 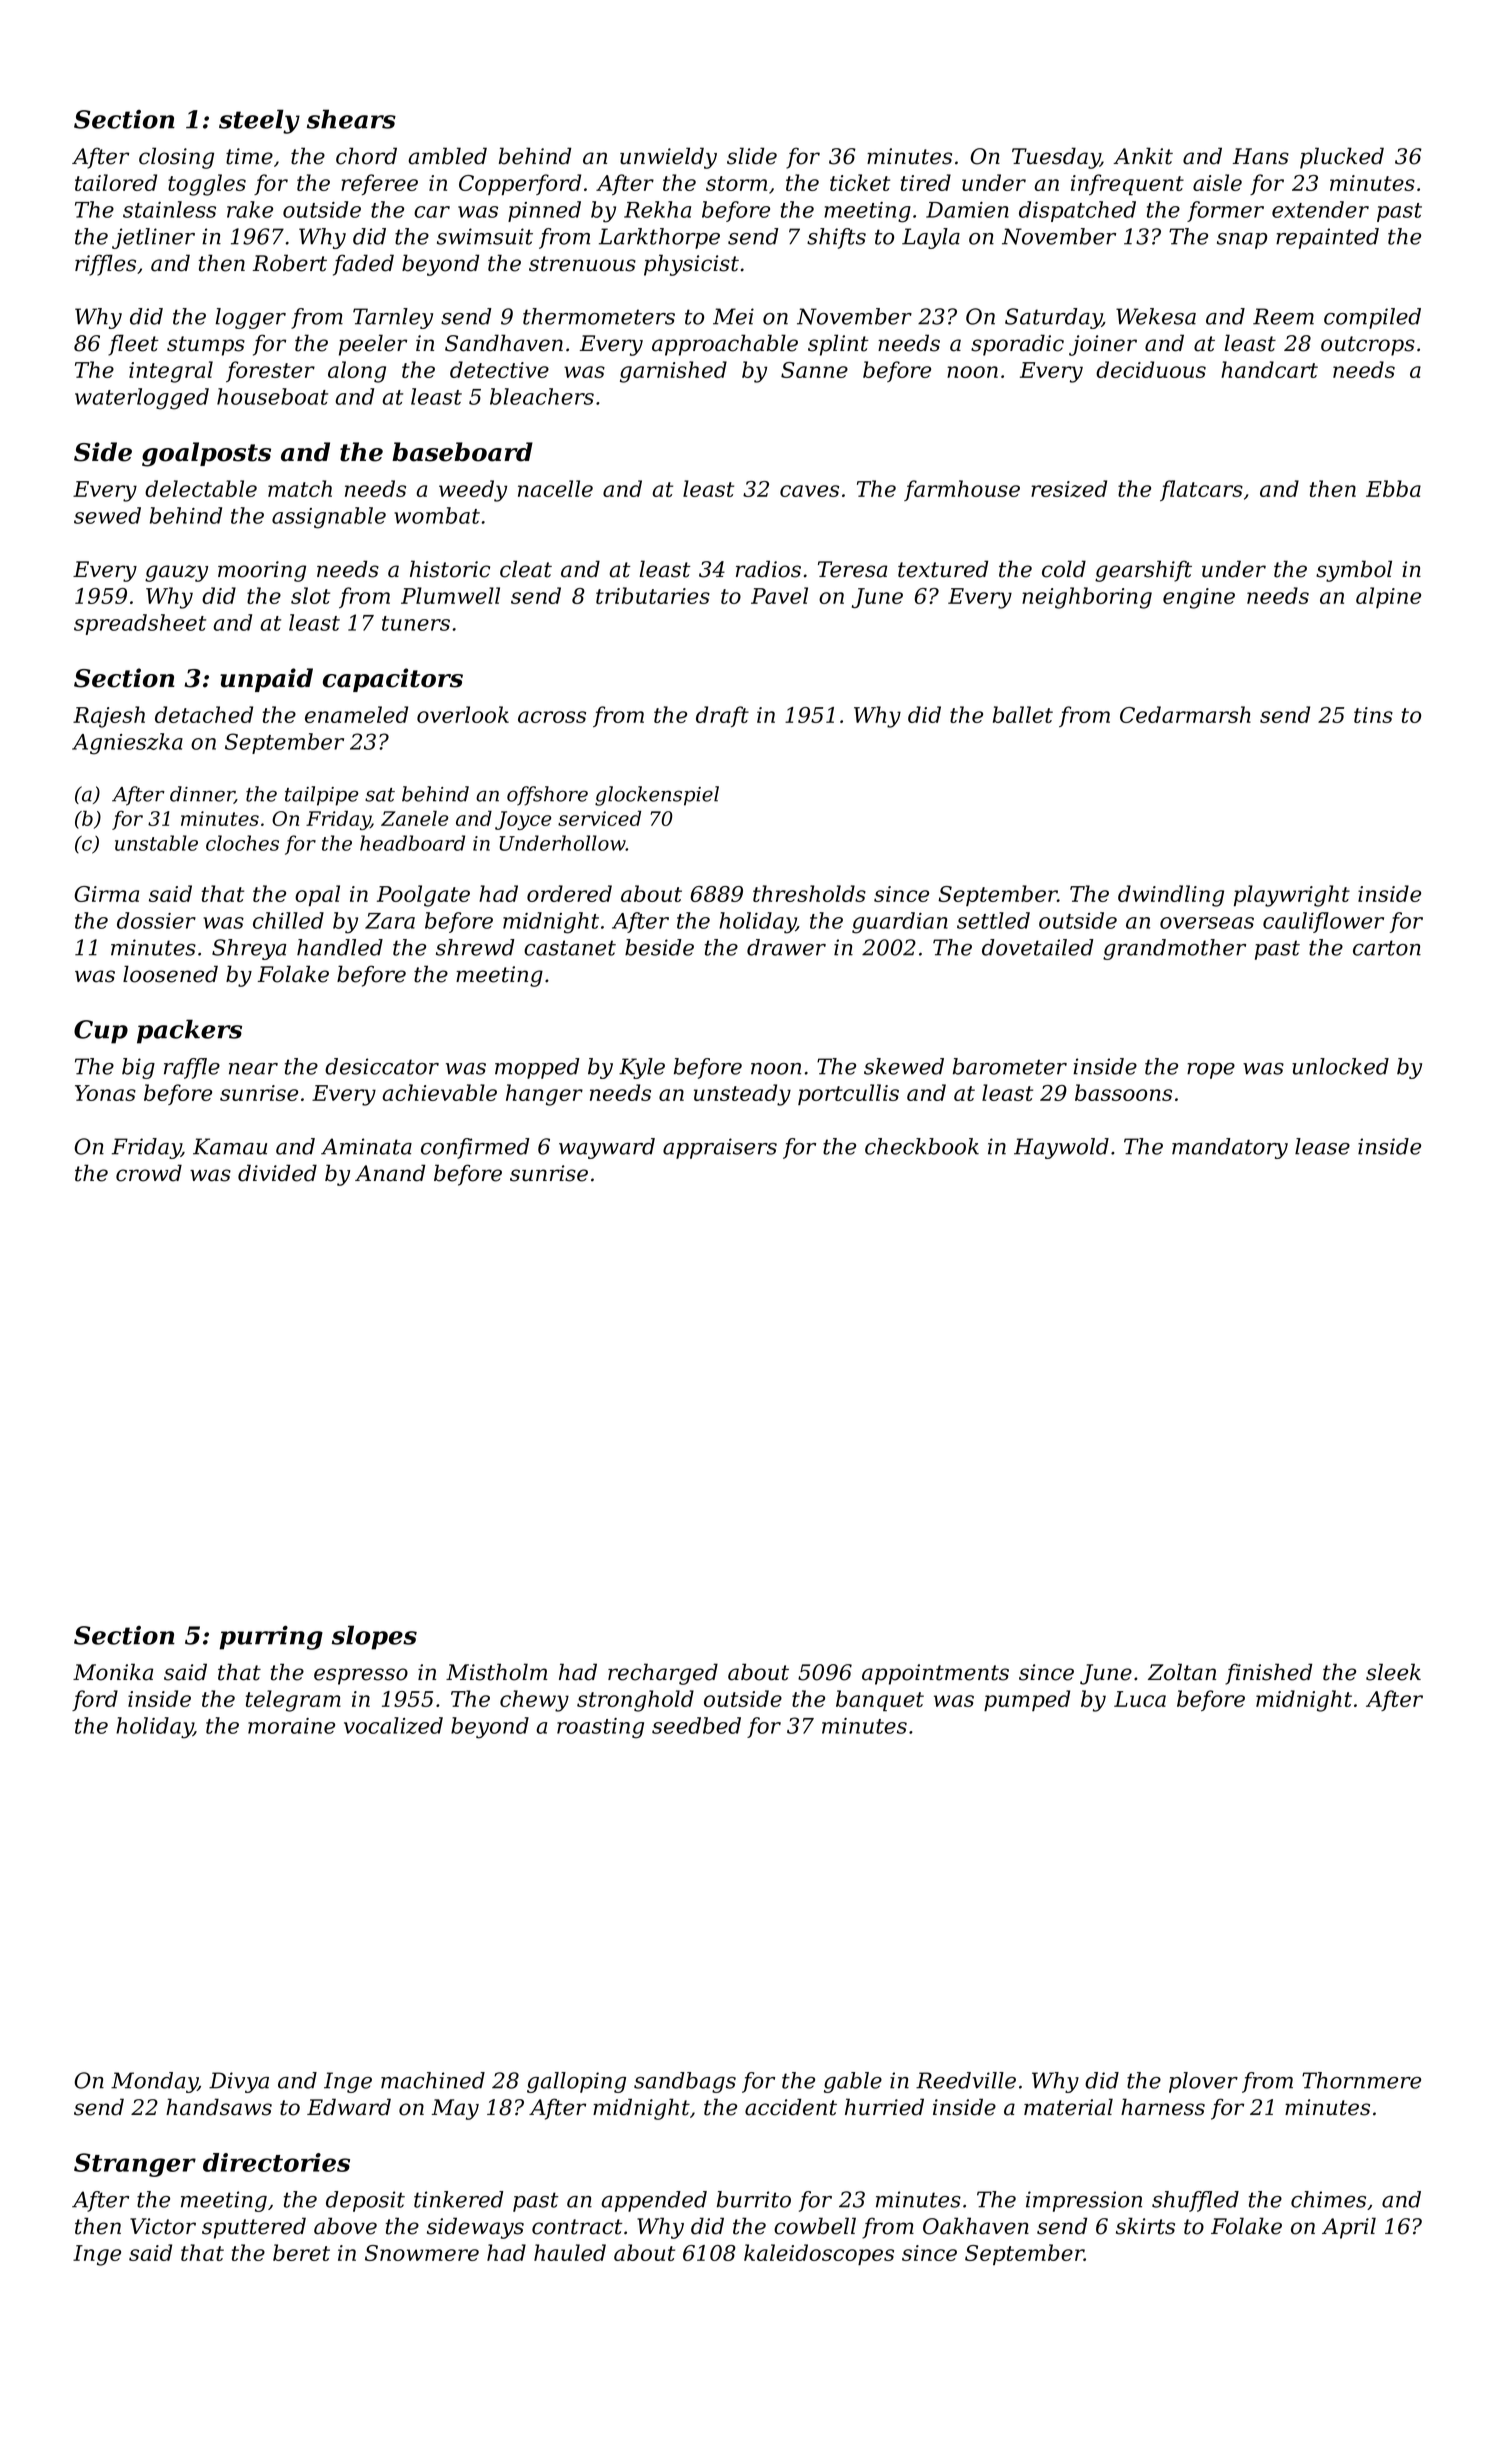 I want to click on serviced, so click(x=599, y=818).
